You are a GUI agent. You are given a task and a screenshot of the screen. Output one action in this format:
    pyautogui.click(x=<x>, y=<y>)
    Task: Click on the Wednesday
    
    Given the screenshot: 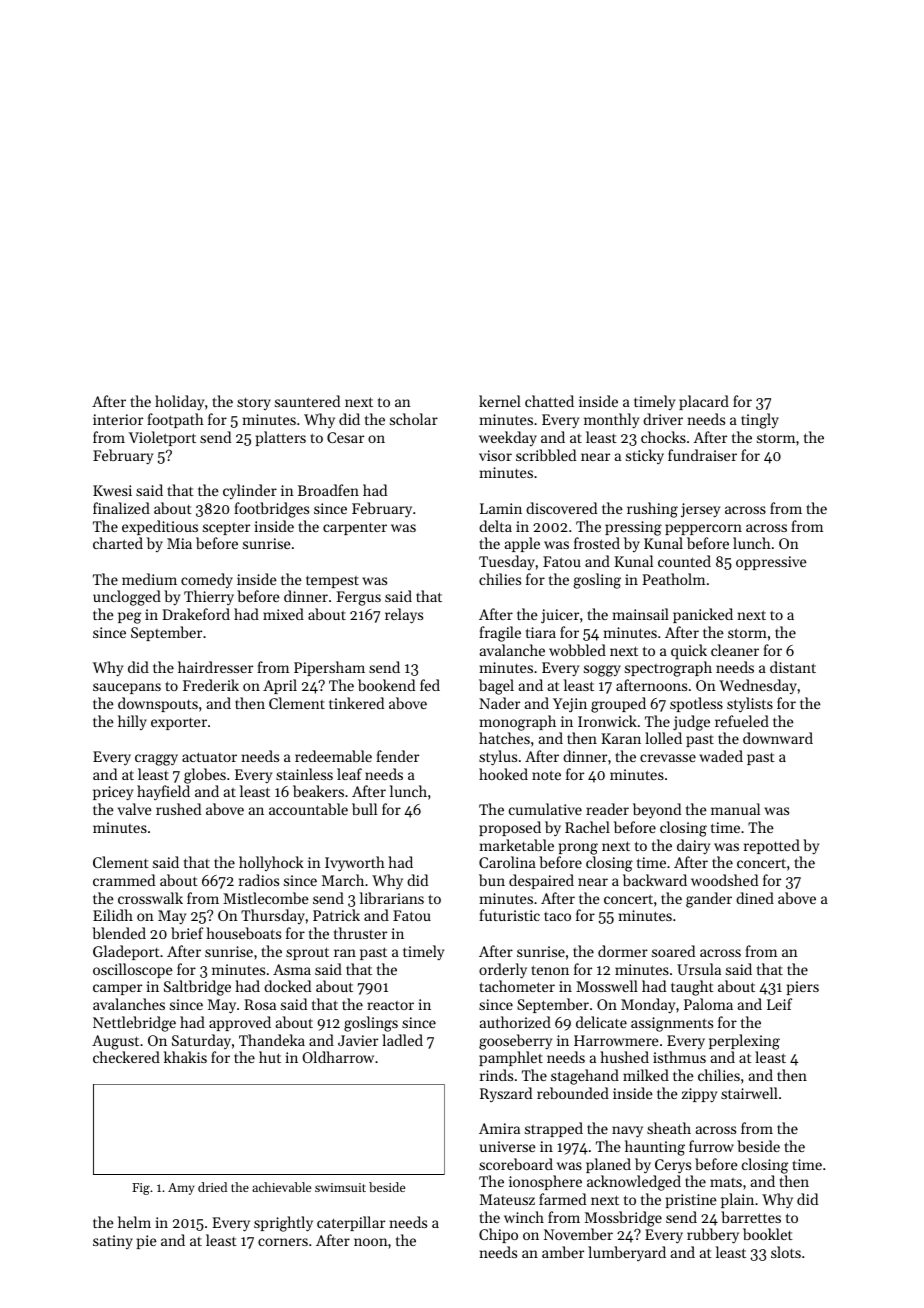 What is the action you would take?
    pyautogui.click(x=758, y=686)
